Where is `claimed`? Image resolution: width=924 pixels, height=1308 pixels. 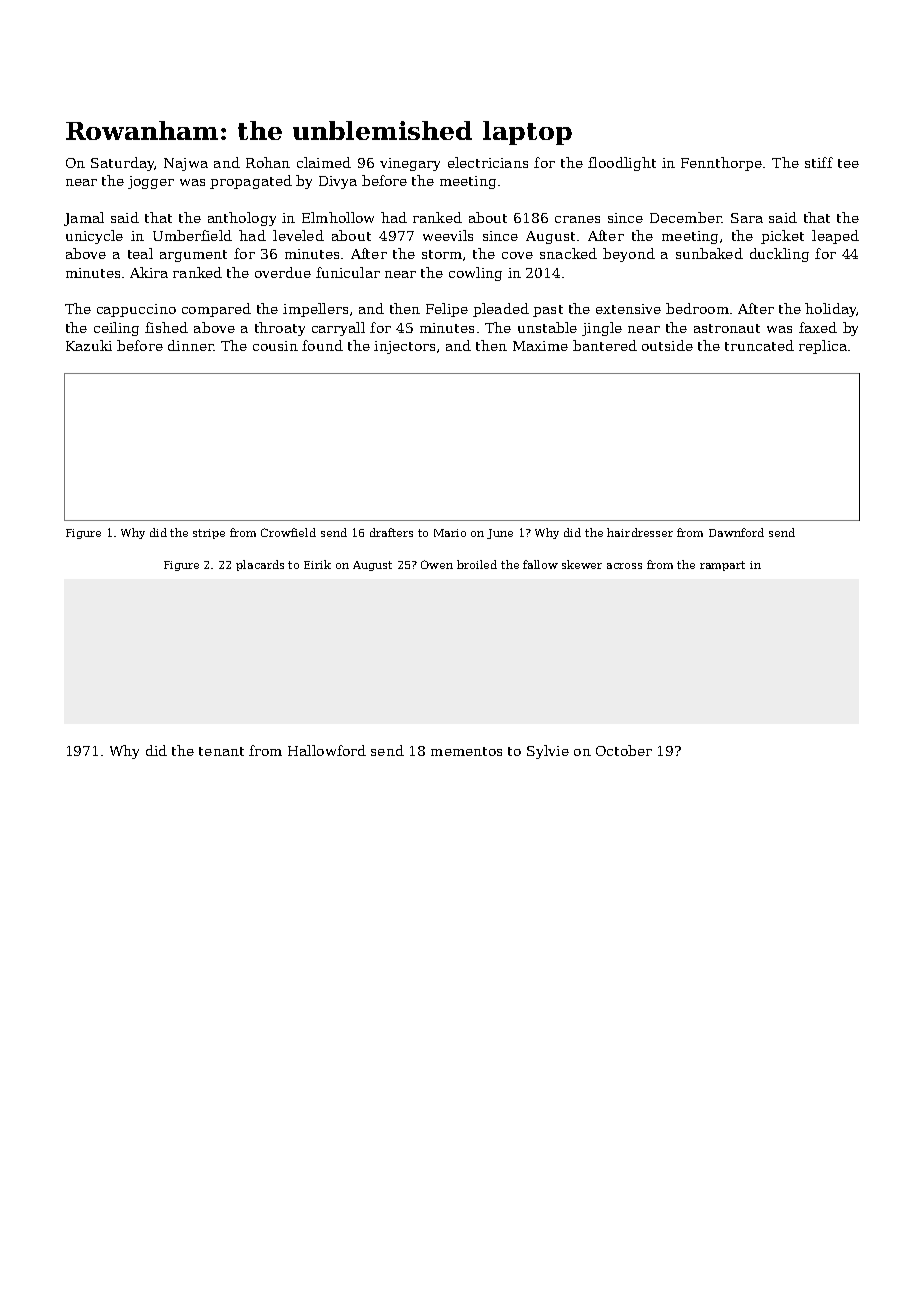
claimed is located at coordinates (324, 162).
